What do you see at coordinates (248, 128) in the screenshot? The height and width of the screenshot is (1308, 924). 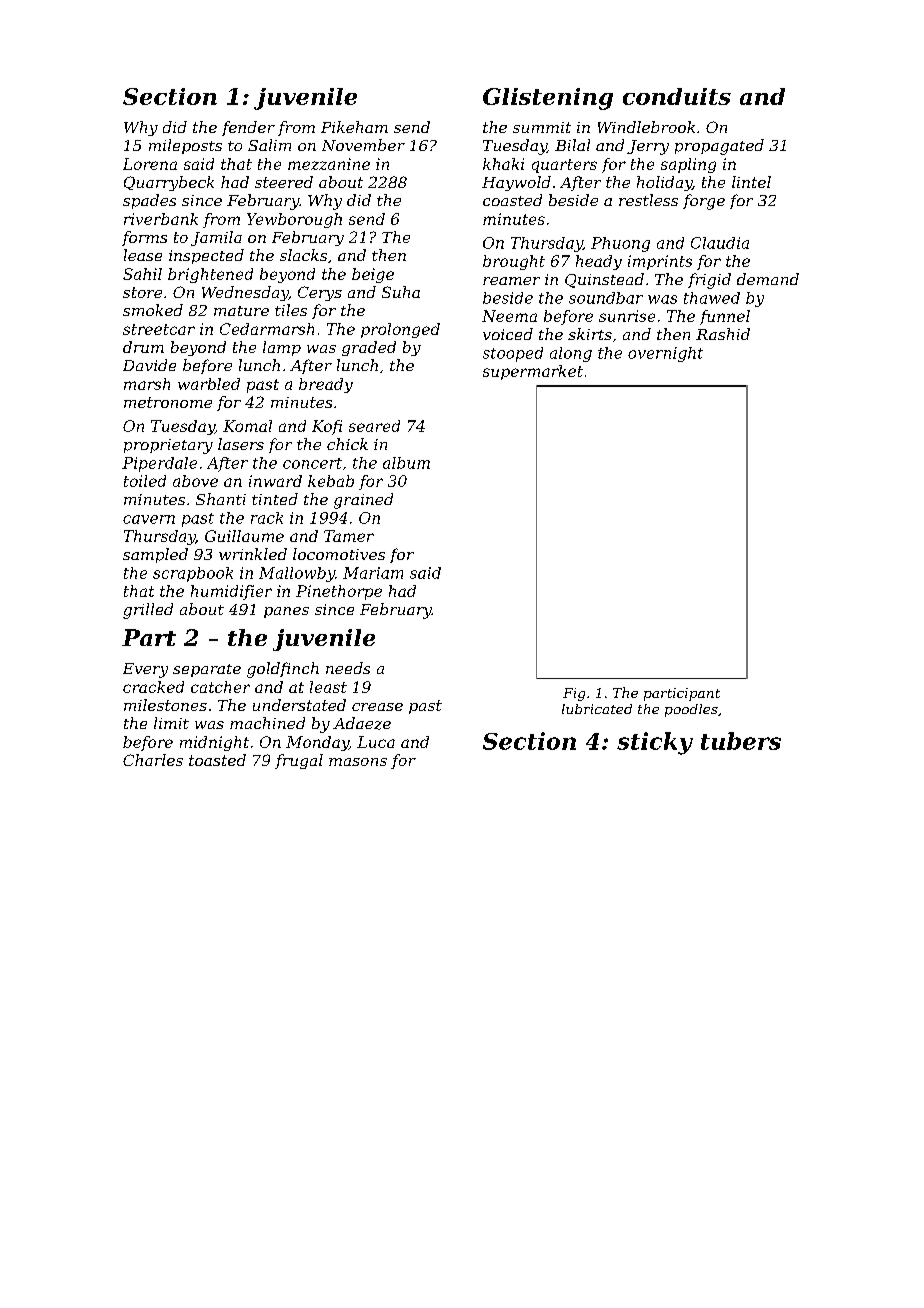 I see `fender` at bounding box center [248, 128].
